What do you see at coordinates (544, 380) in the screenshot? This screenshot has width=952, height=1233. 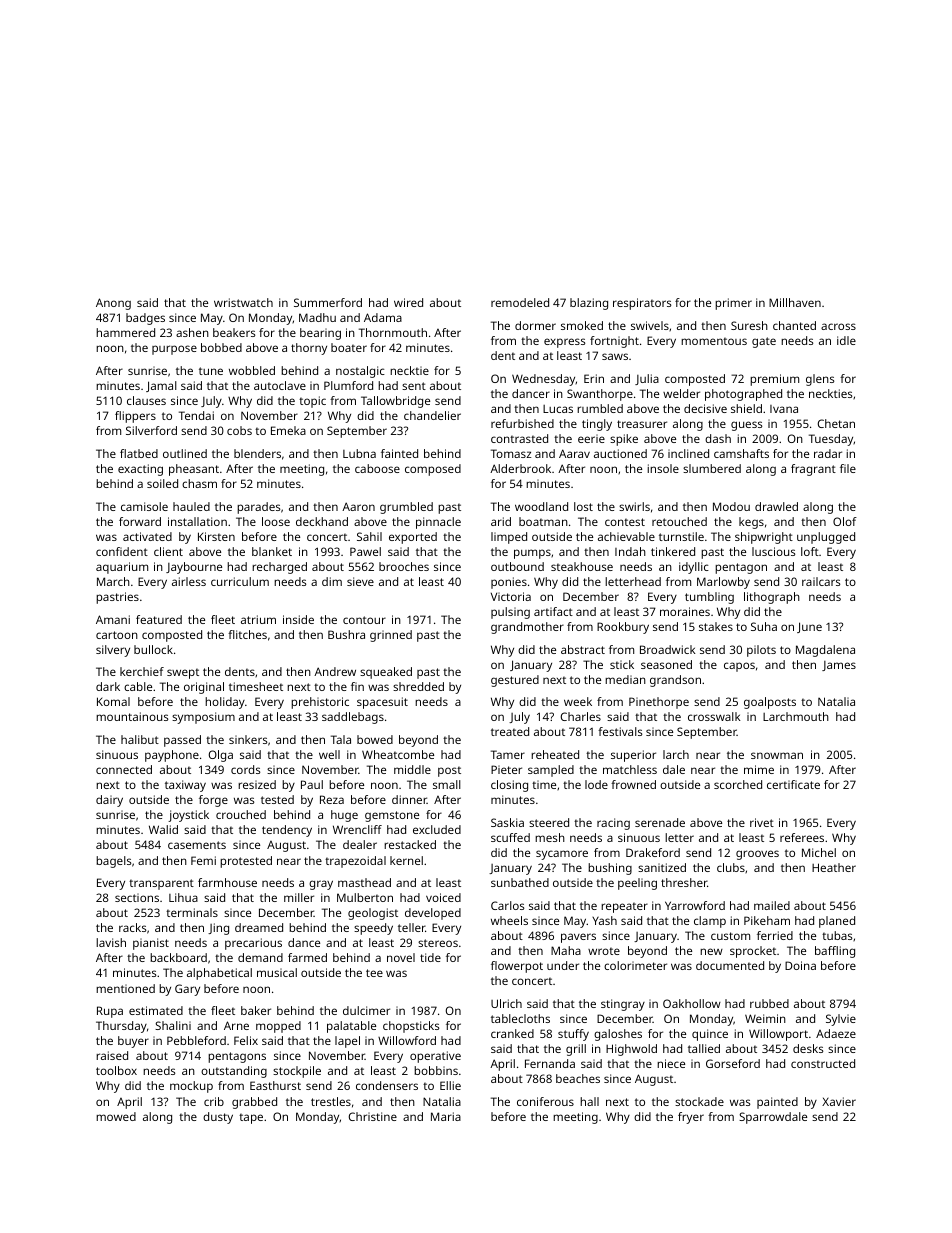 I see `Wednesday` at bounding box center [544, 380].
